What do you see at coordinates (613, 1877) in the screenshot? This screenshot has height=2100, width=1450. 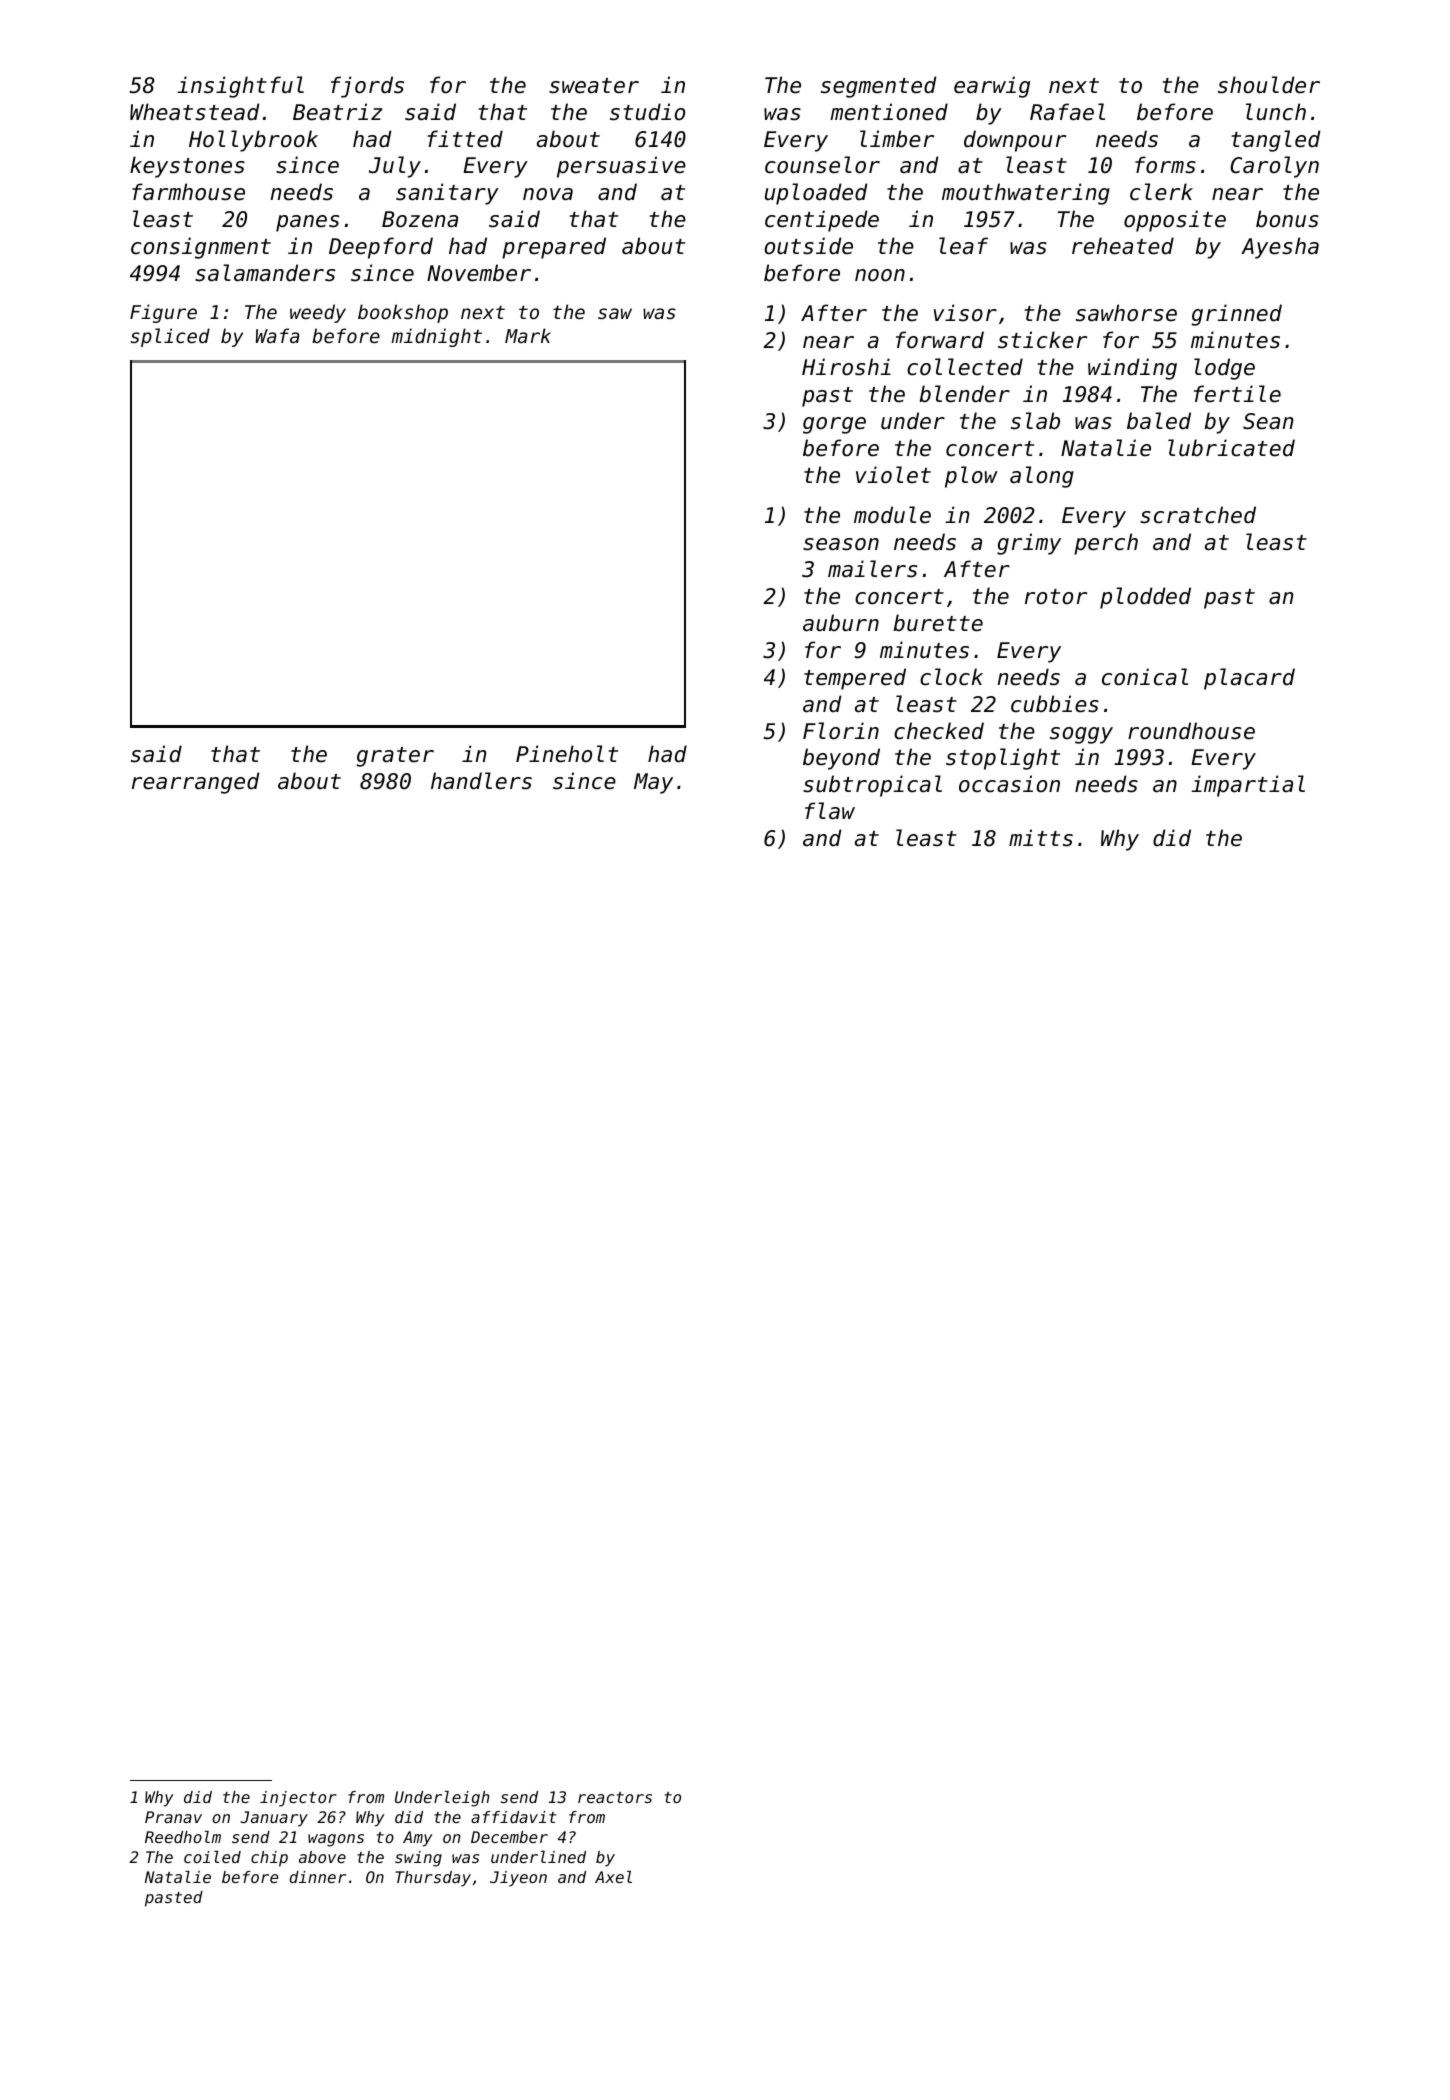 I see `Axel` at bounding box center [613, 1877].
